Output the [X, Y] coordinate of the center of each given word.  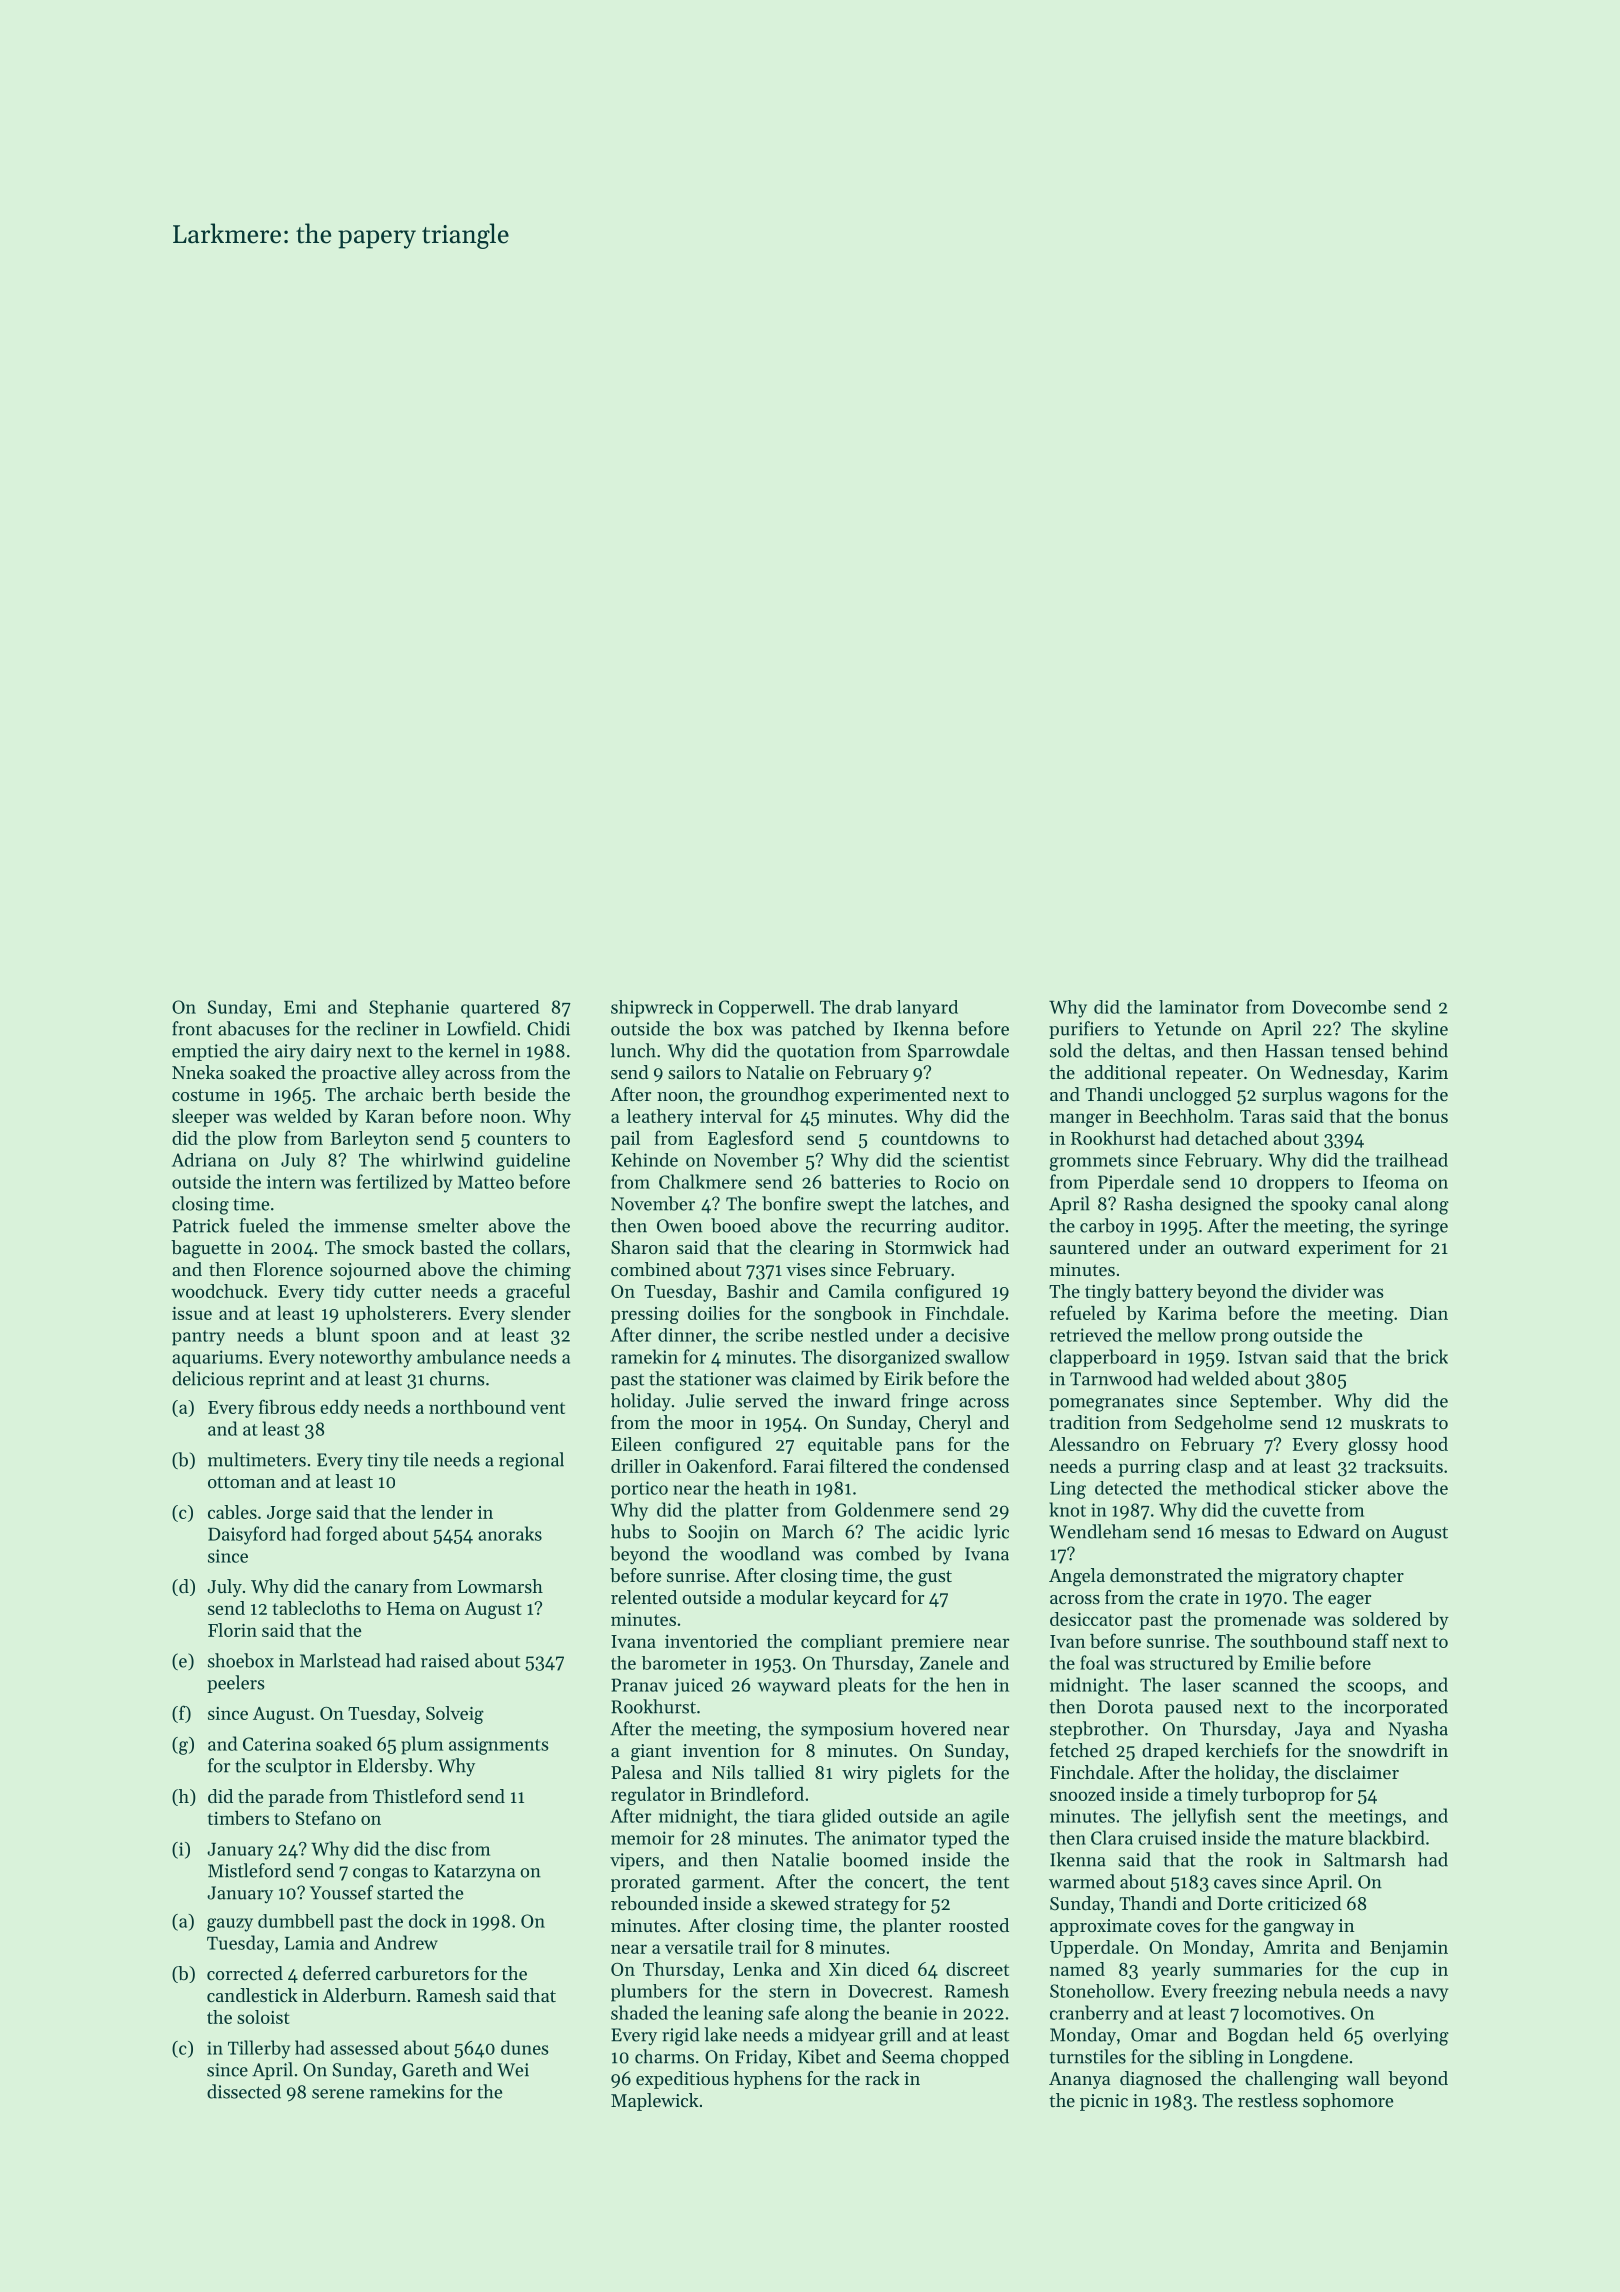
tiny [383, 1461]
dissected [244, 2091]
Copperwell [764, 1009]
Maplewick [655, 2102]
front [192, 1028]
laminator [1199, 1007]
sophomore [1348, 2102]
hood [1427, 1444]
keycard [864, 1599]
